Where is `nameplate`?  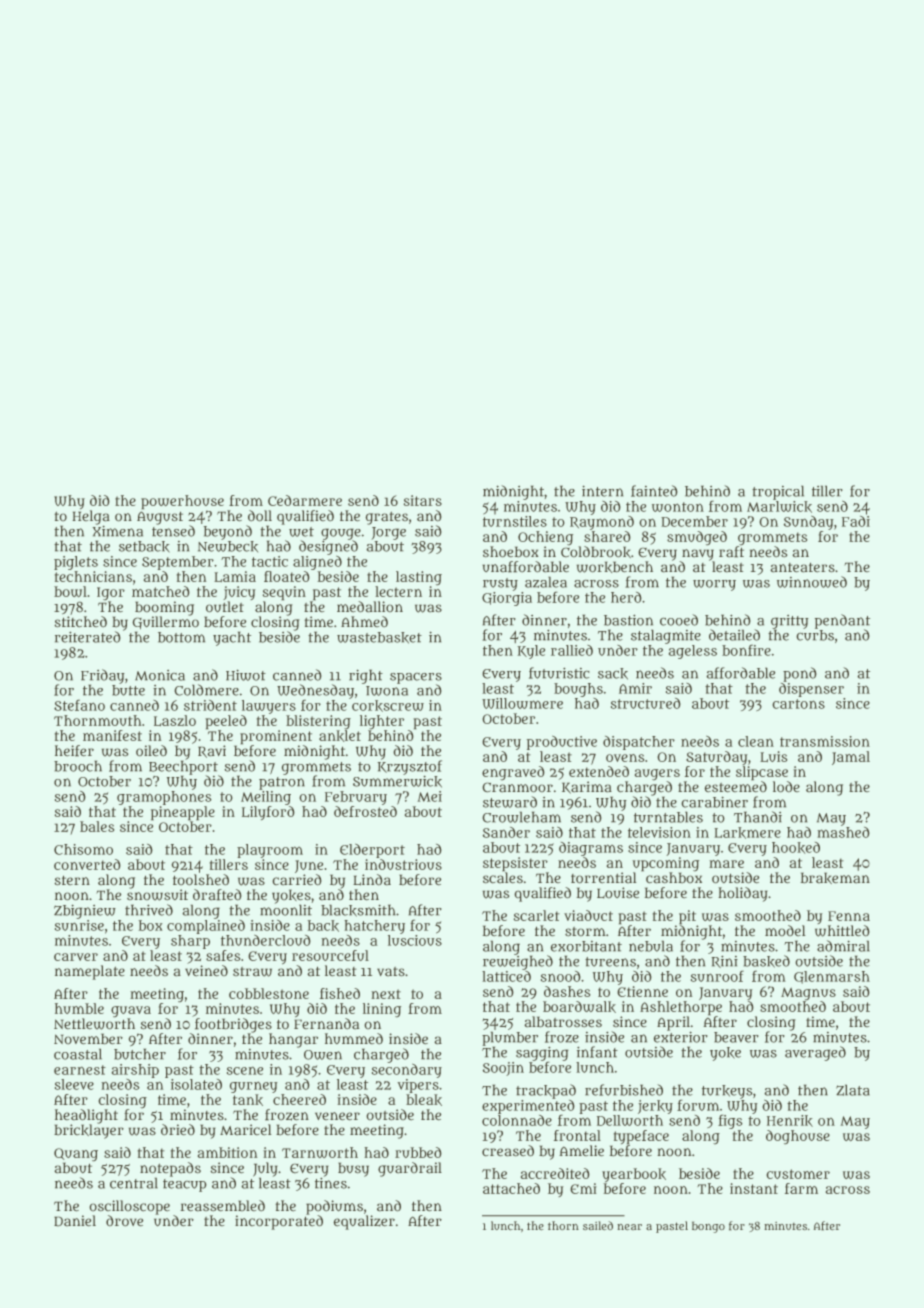
nameplate is located at coordinates (90, 972).
